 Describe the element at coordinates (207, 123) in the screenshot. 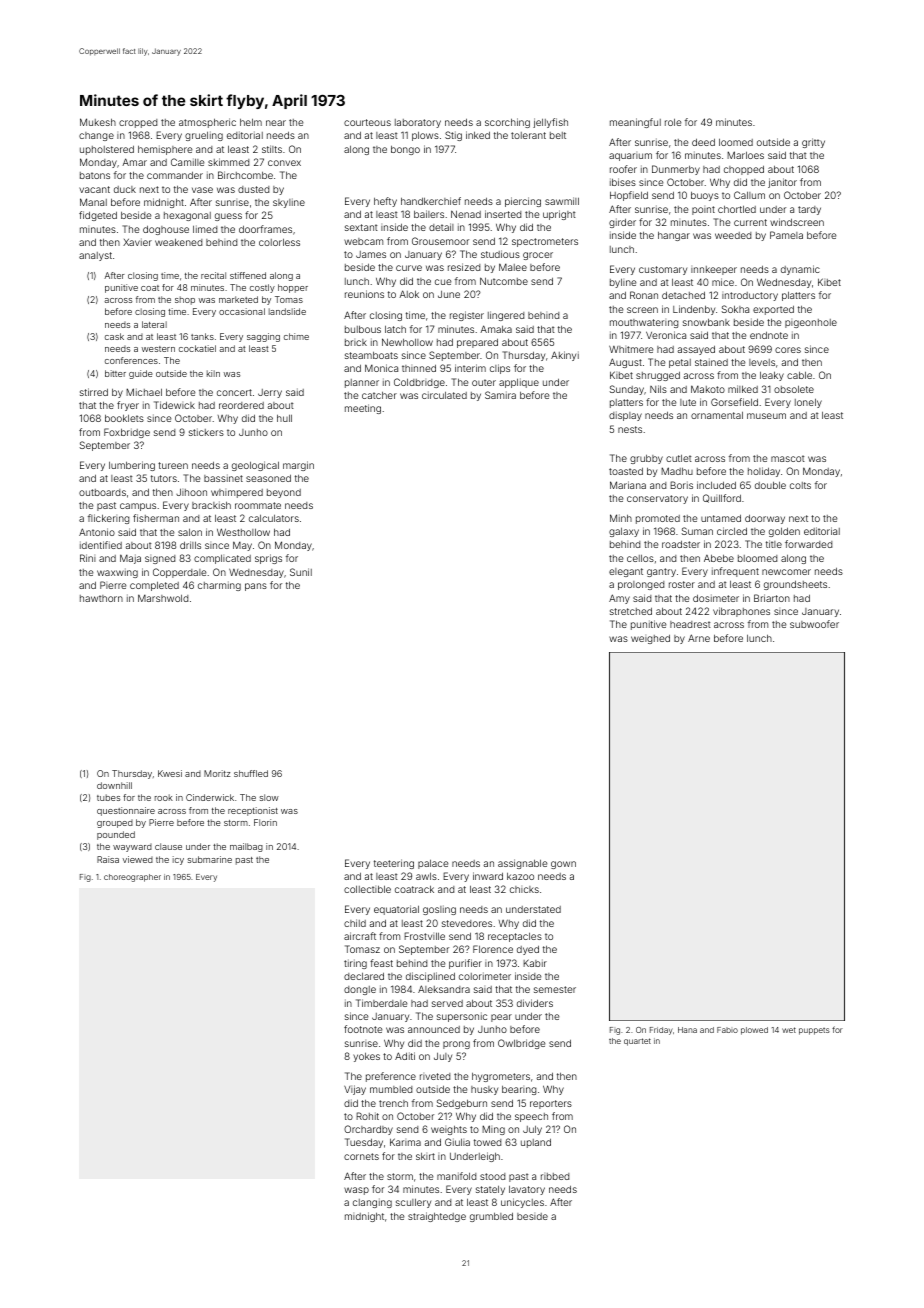

I see `atmospheric` at that location.
